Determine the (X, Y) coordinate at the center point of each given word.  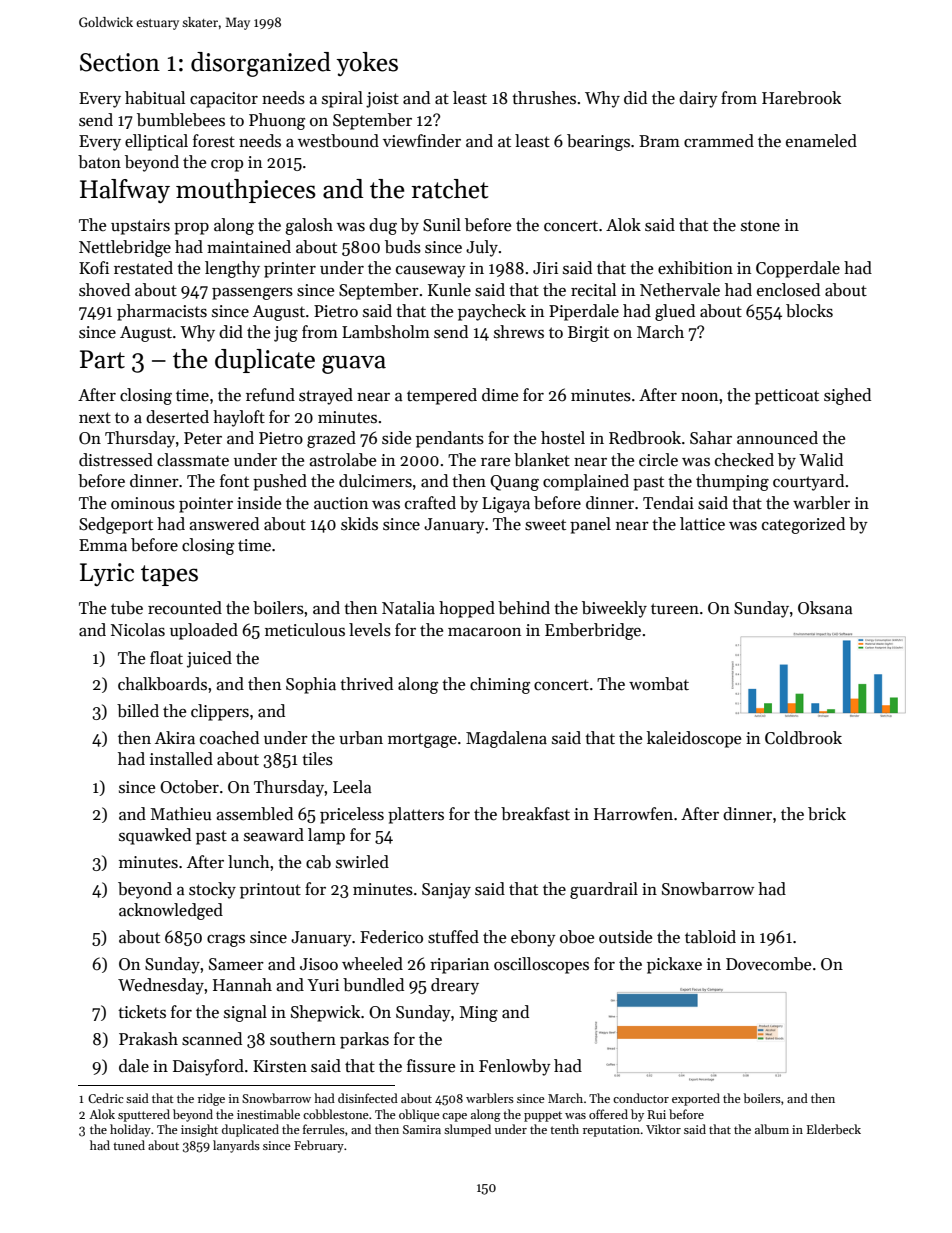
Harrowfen (633, 814)
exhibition (695, 268)
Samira (422, 1129)
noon (699, 397)
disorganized (261, 64)
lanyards (236, 1146)
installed (181, 759)
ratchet (449, 189)
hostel (563, 438)
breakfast (535, 814)
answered (224, 524)
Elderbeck (834, 1129)
